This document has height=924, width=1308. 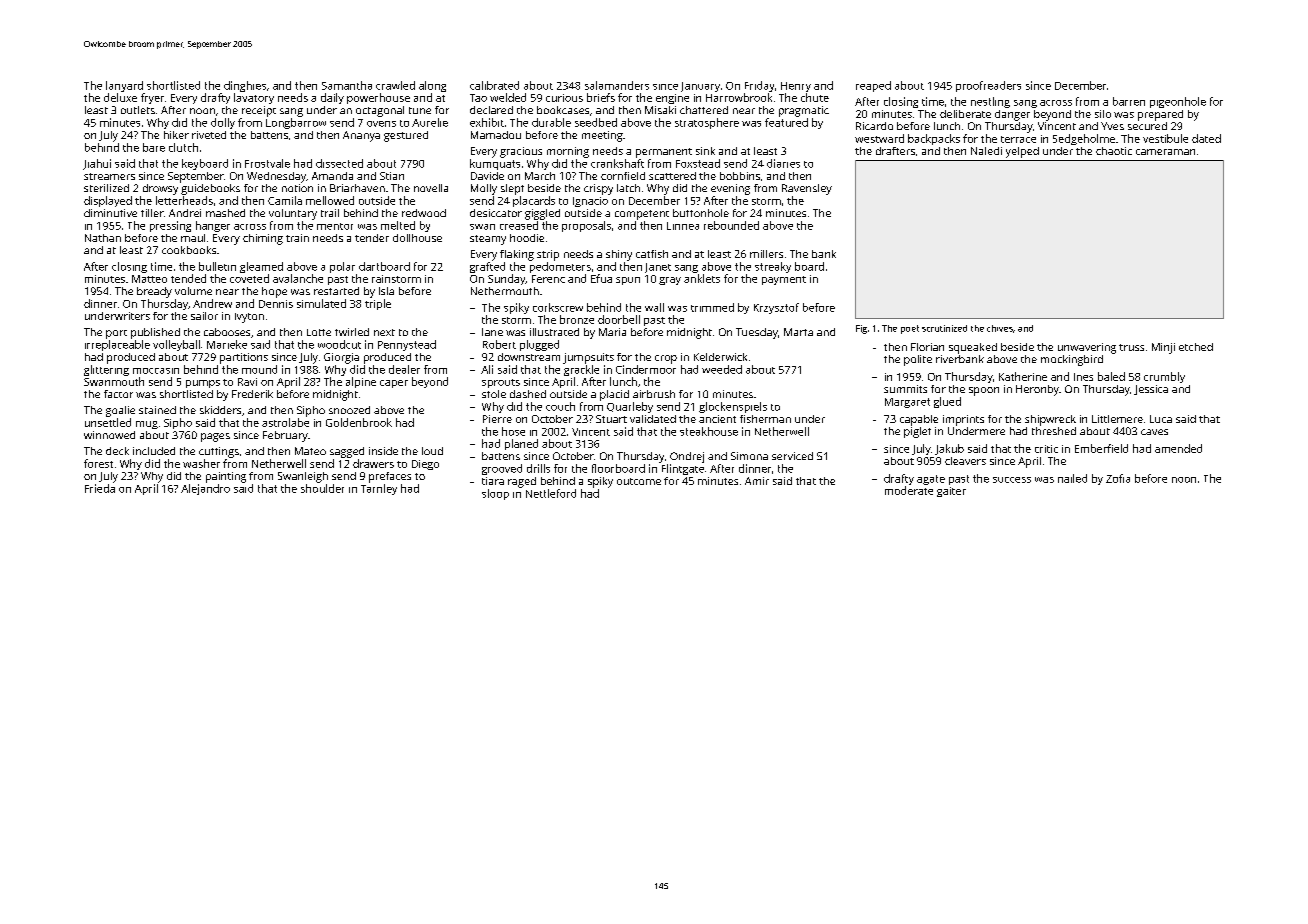 I want to click on bready, so click(x=154, y=292).
